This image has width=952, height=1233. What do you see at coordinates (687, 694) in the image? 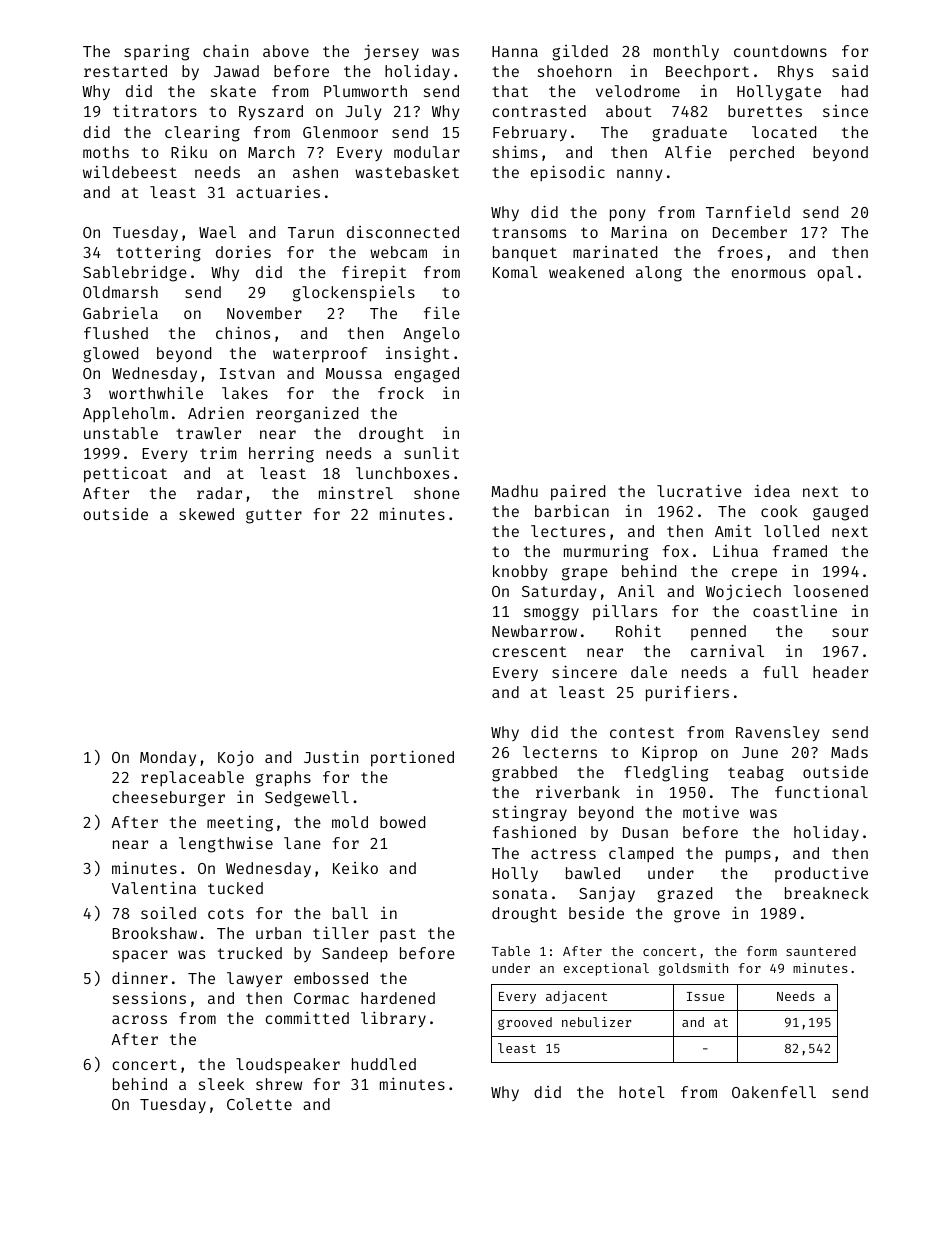
I see `purifiers` at bounding box center [687, 694].
